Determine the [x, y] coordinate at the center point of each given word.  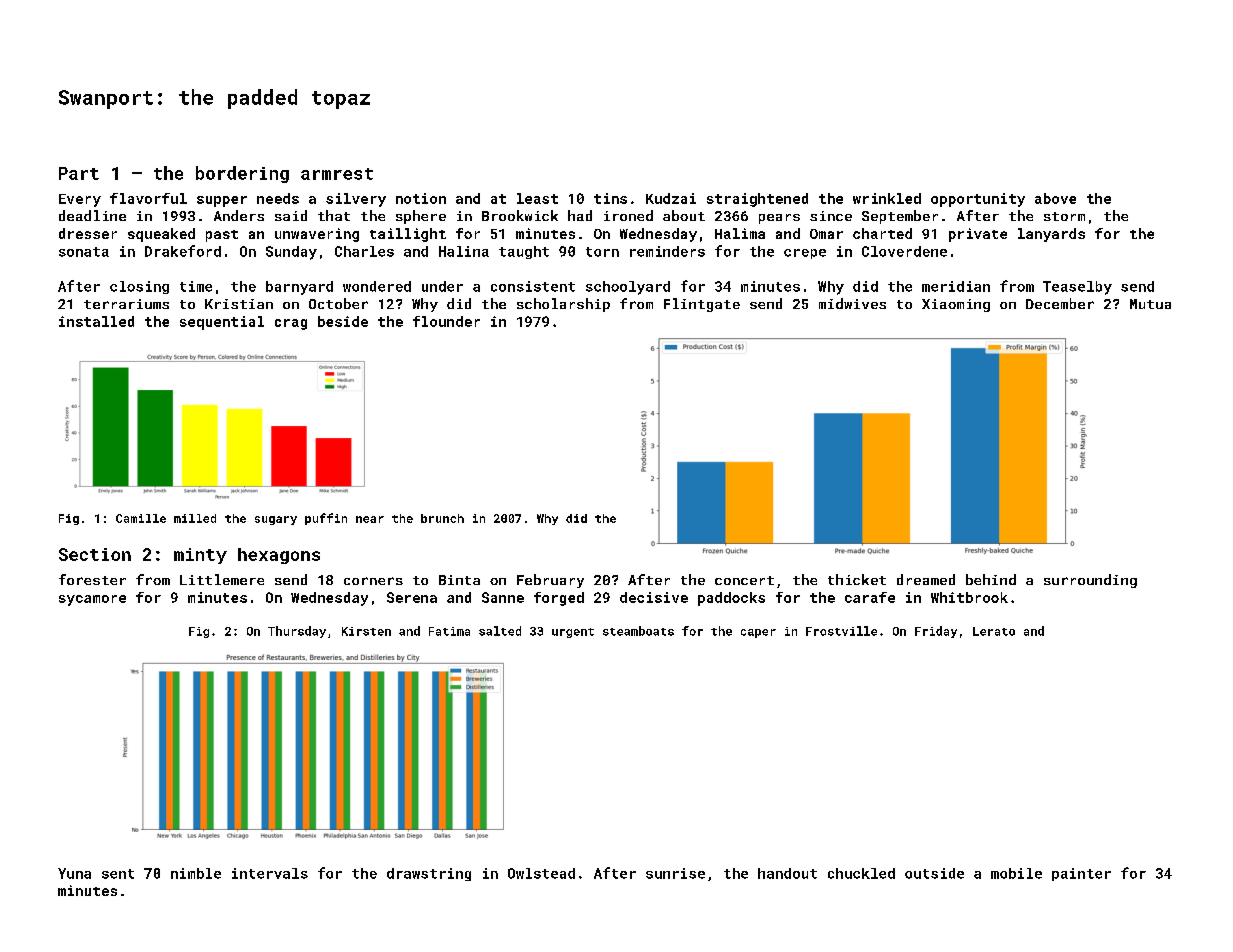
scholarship [563, 305]
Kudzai [671, 198]
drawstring [429, 874]
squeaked [161, 235]
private [978, 235]
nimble [196, 873]
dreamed [926, 579]
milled [195, 518]
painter [1081, 874]
